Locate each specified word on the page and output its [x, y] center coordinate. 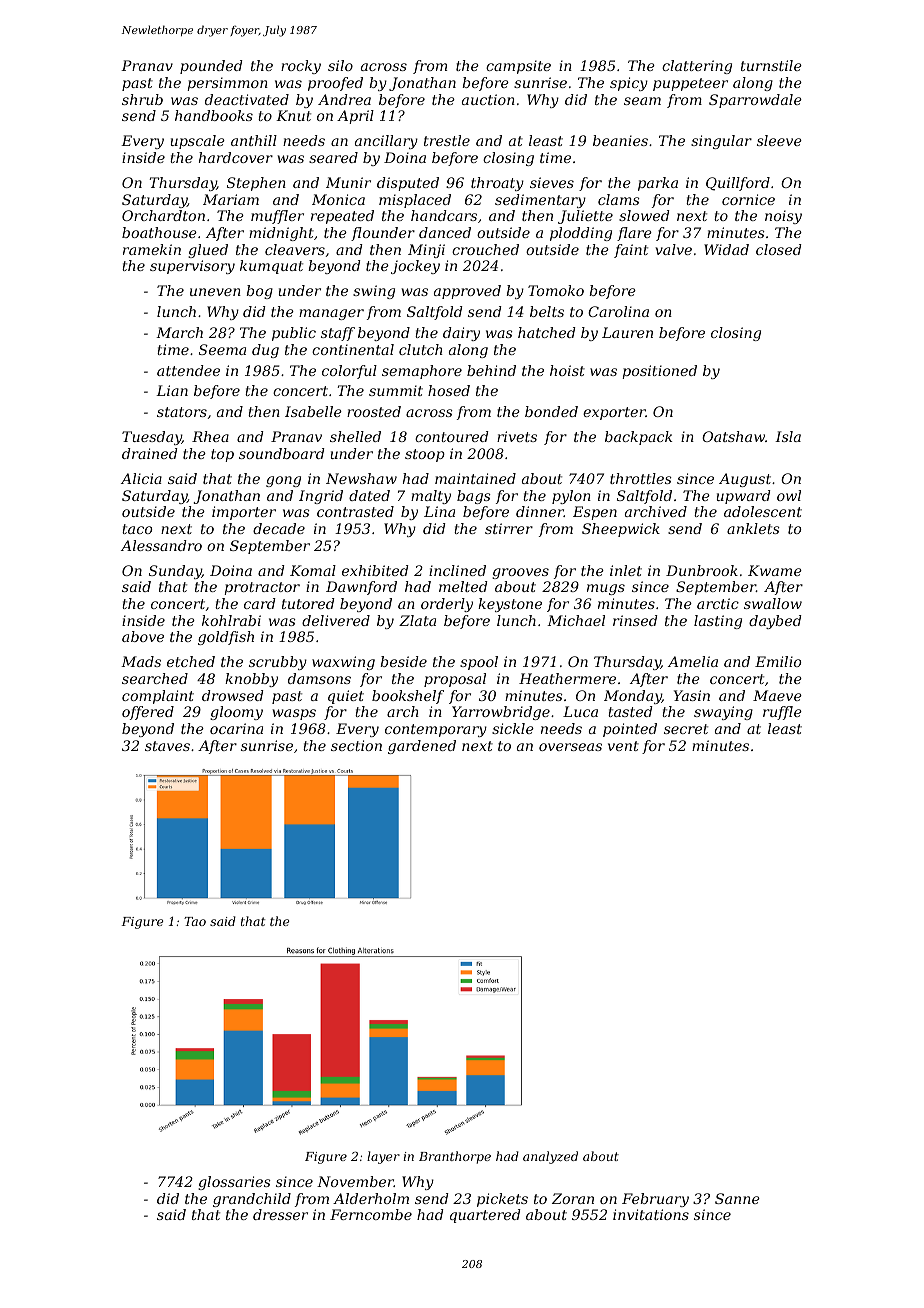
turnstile [771, 65]
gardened [422, 747]
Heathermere [567, 678]
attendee [188, 370]
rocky [301, 67]
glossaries [234, 1183]
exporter [614, 413]
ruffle [782, 713]
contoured [452, 436]
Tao [195, 921]
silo [340, 65]
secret [686, 729]
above [143, 636]
